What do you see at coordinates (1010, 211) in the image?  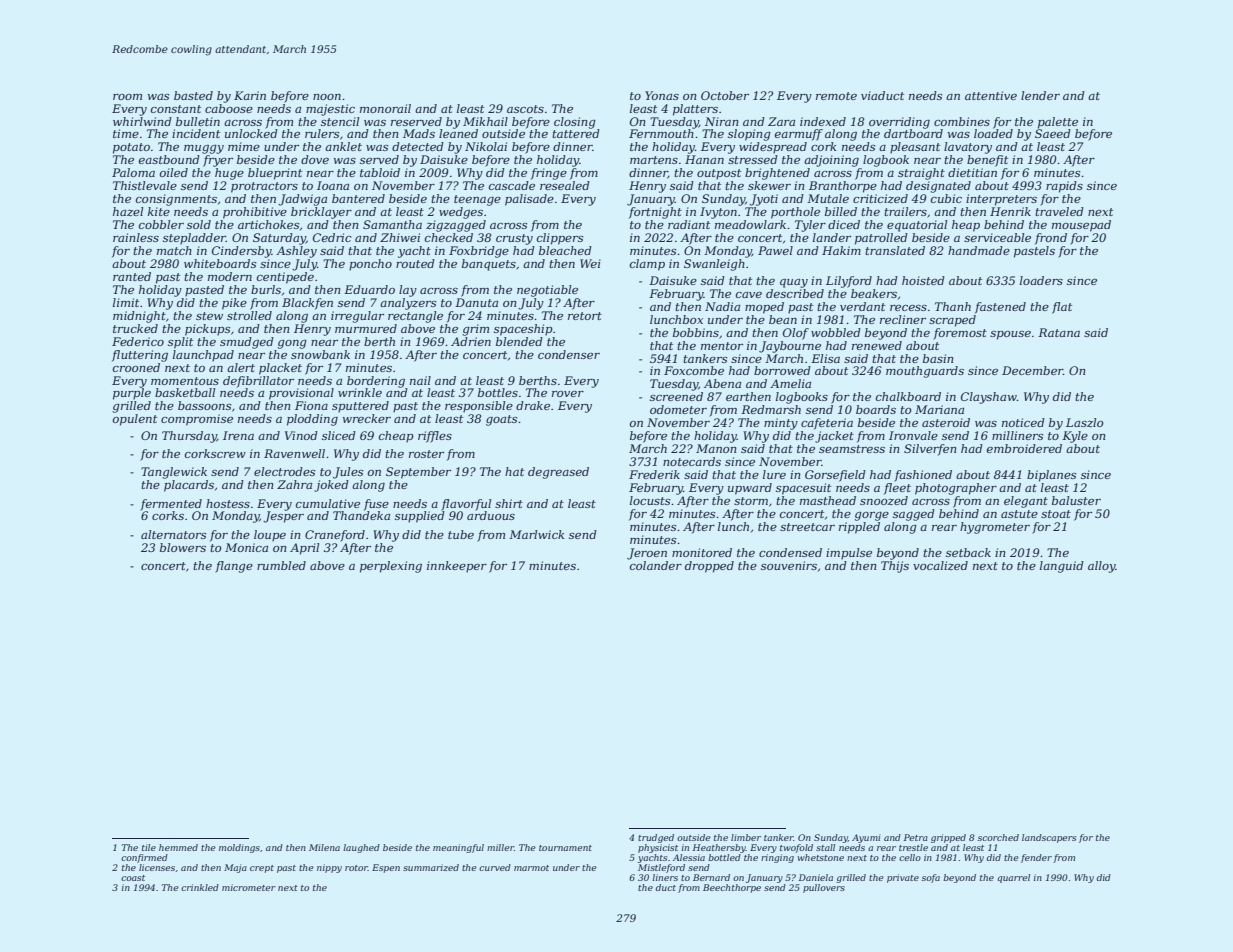 I see `Henrik` at bounding box center [1010, 211].
